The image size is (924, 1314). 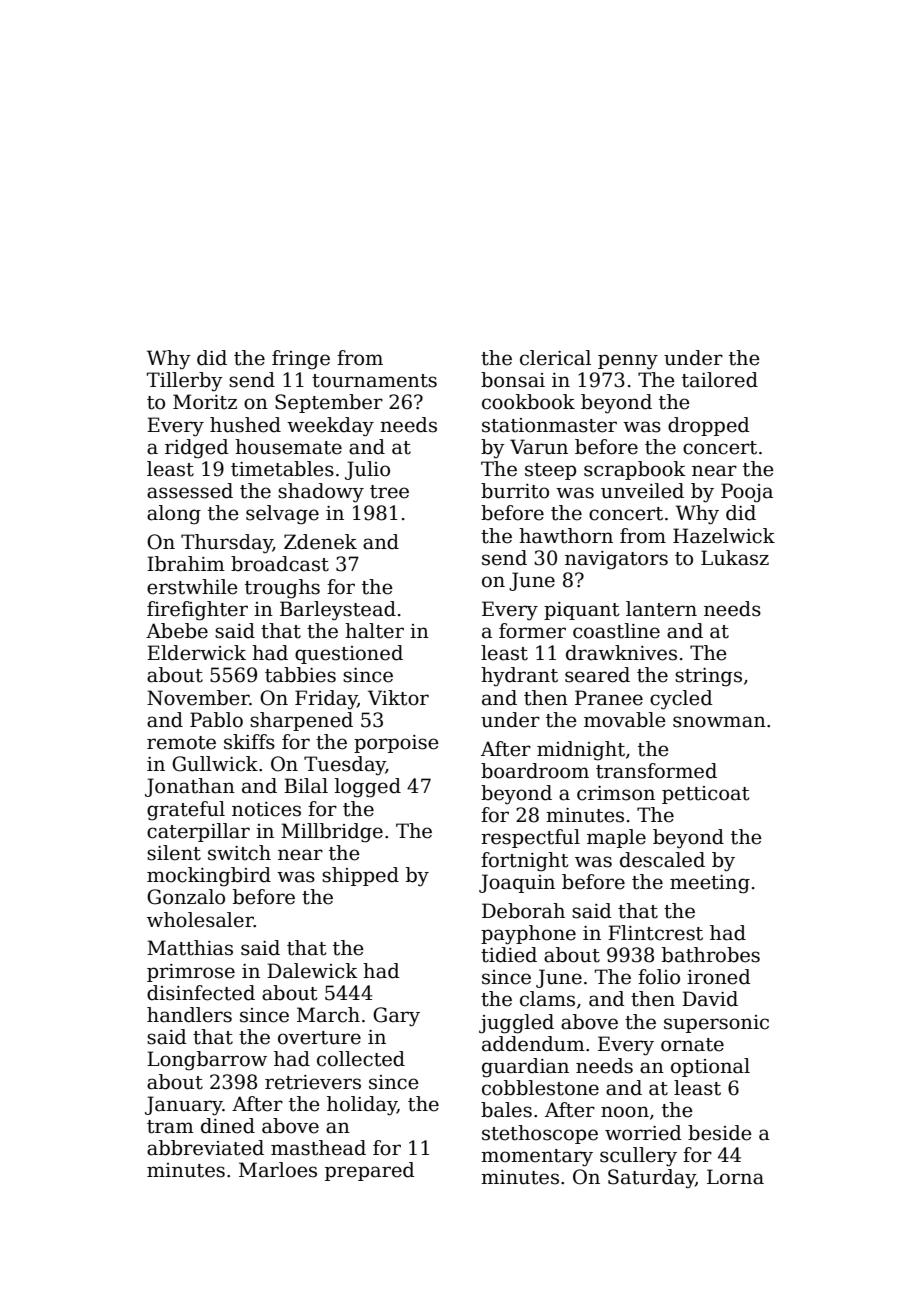 I want to click on stethoscope, so click(x=540, y=1134).
